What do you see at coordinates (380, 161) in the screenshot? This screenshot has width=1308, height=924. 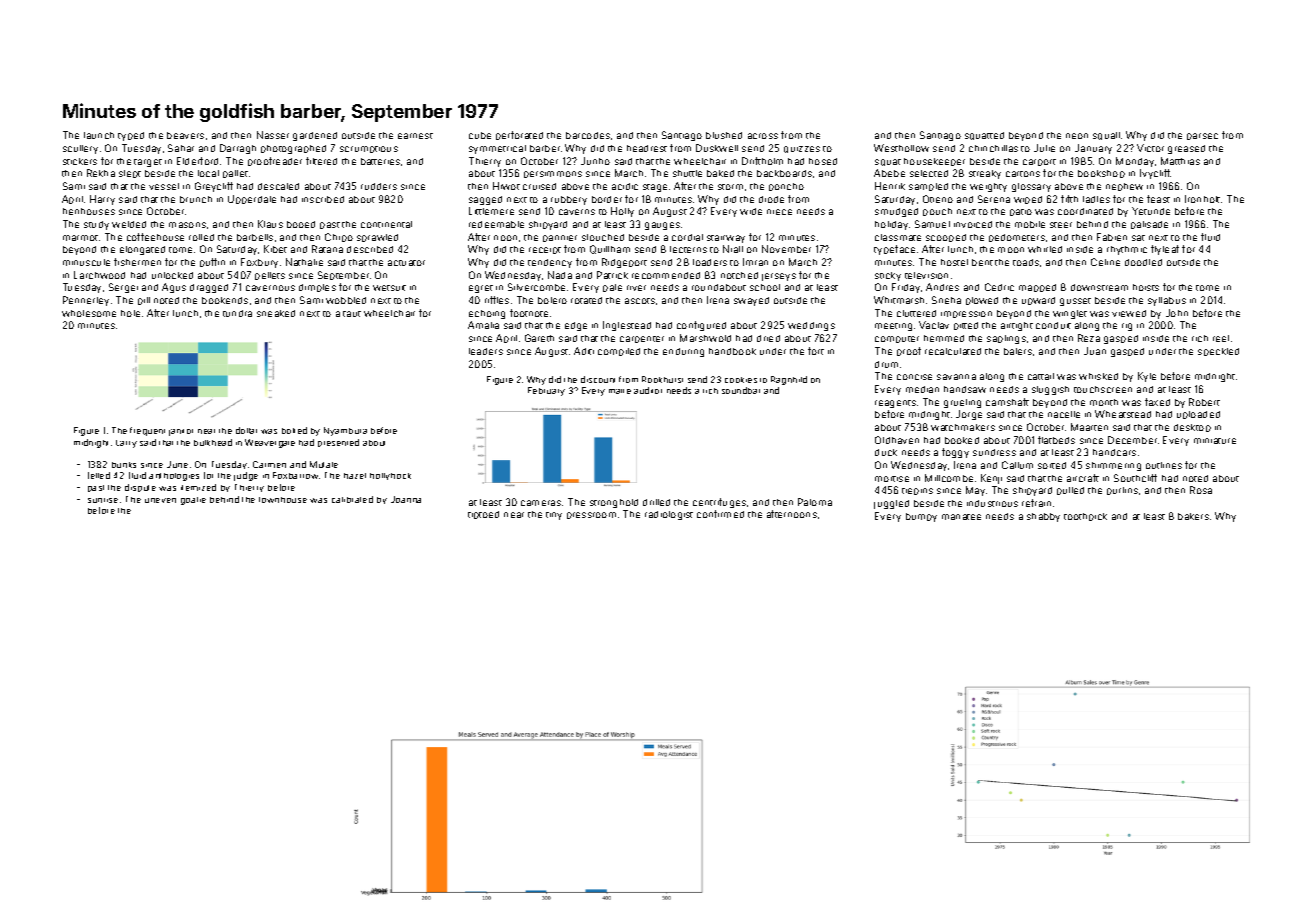 I see `batteries` at bounding box center [380, 161].
